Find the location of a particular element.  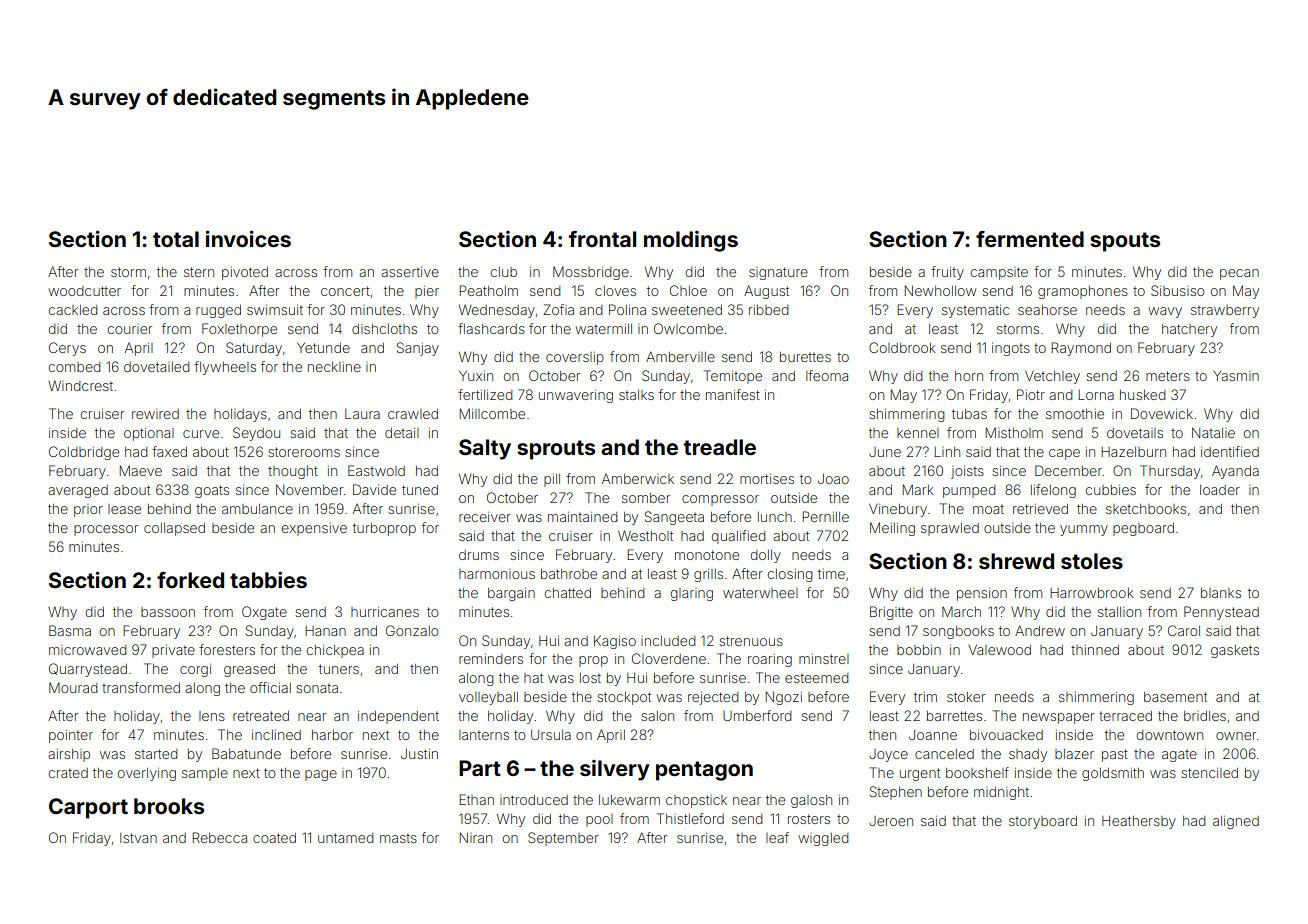

Mistholm is located at coordinates (1014, 432).
